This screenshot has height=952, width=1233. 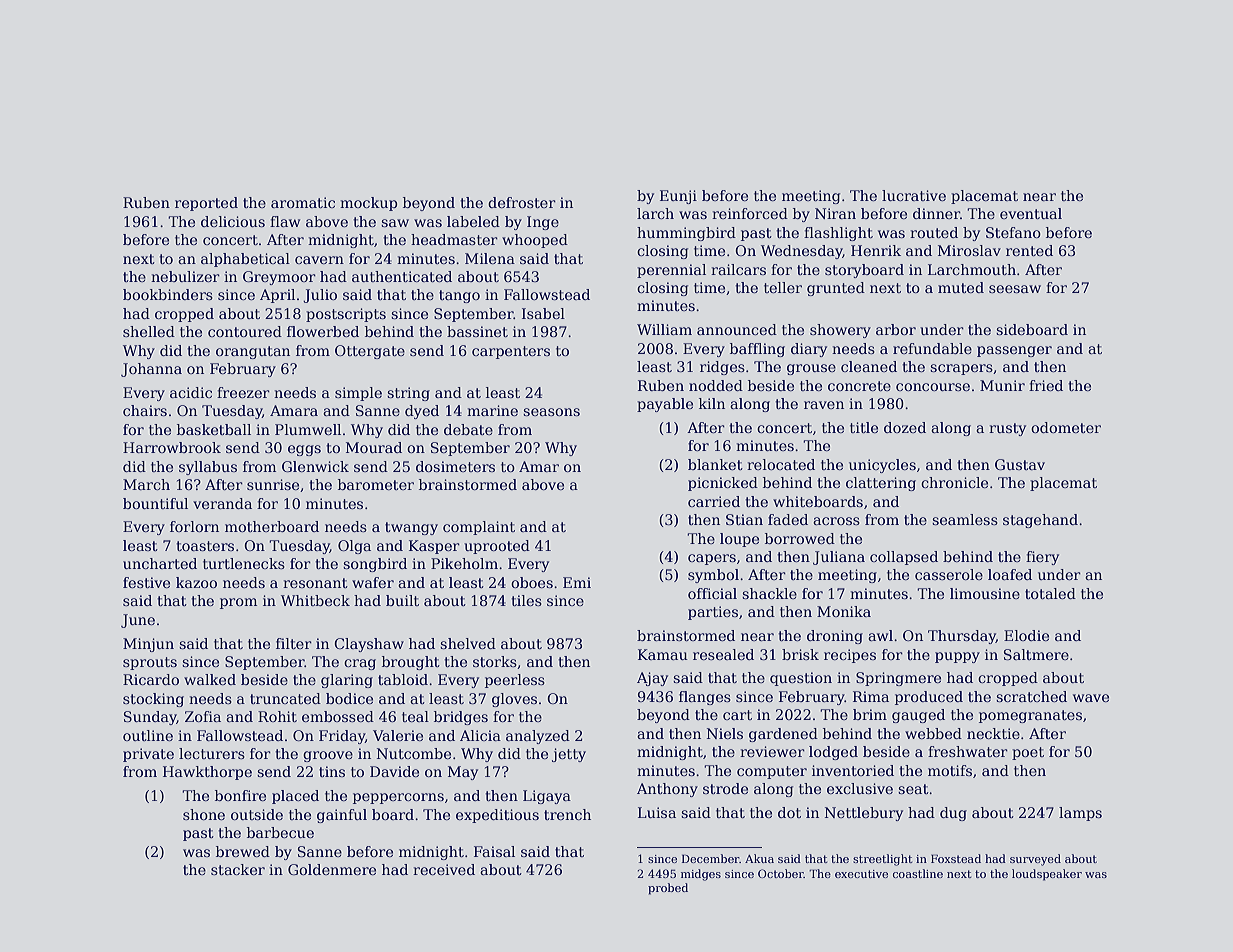 I want to click on webbed, so click(x=933, y=733).
